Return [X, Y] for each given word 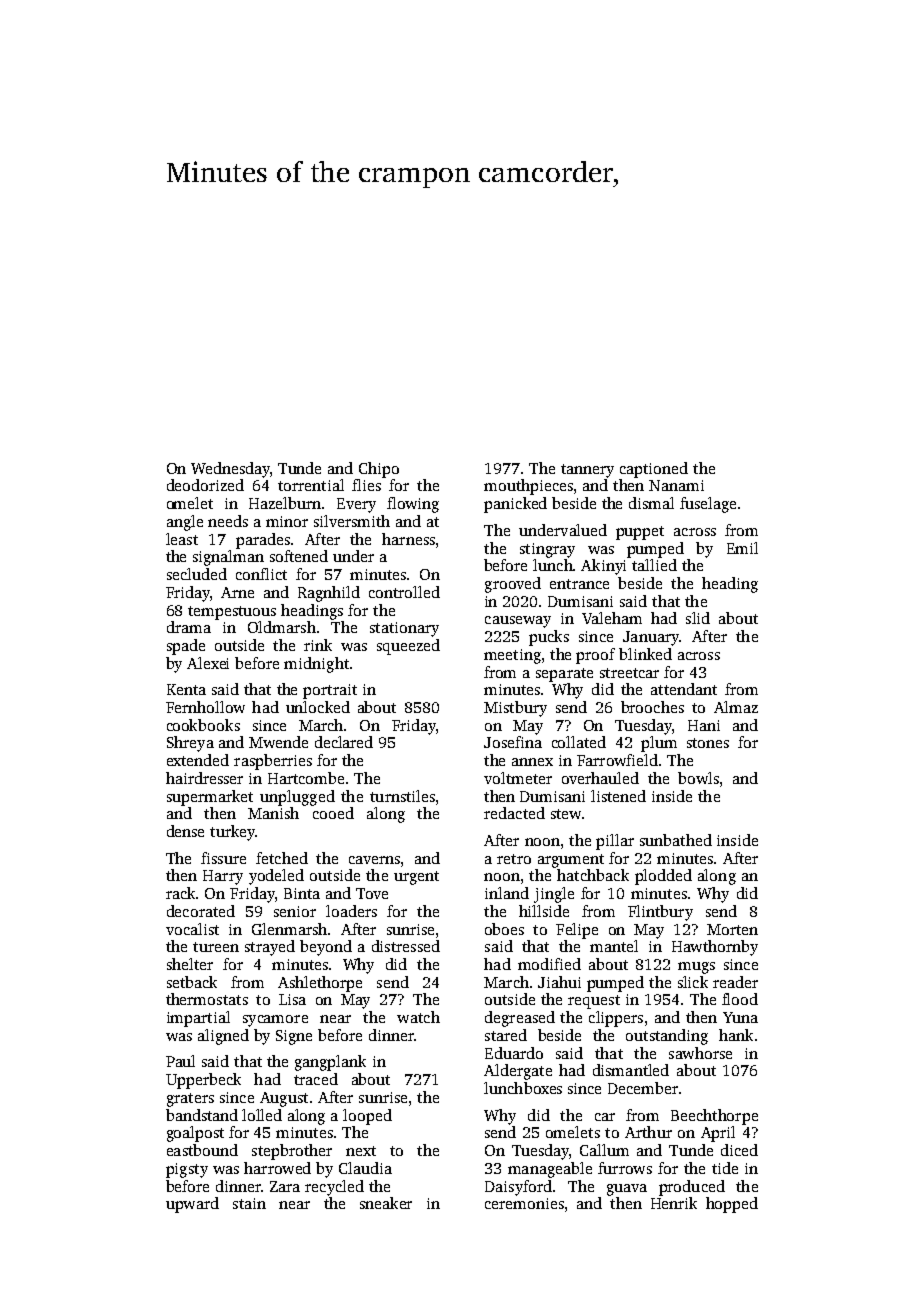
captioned [654, 470]
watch [418, 1017]
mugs [696, 968]
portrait [330, 691]
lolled [262, 1115]
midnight [316, 665]
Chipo [379, 470]
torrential [311, 485]
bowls [698, 778]
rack [180, 893]
